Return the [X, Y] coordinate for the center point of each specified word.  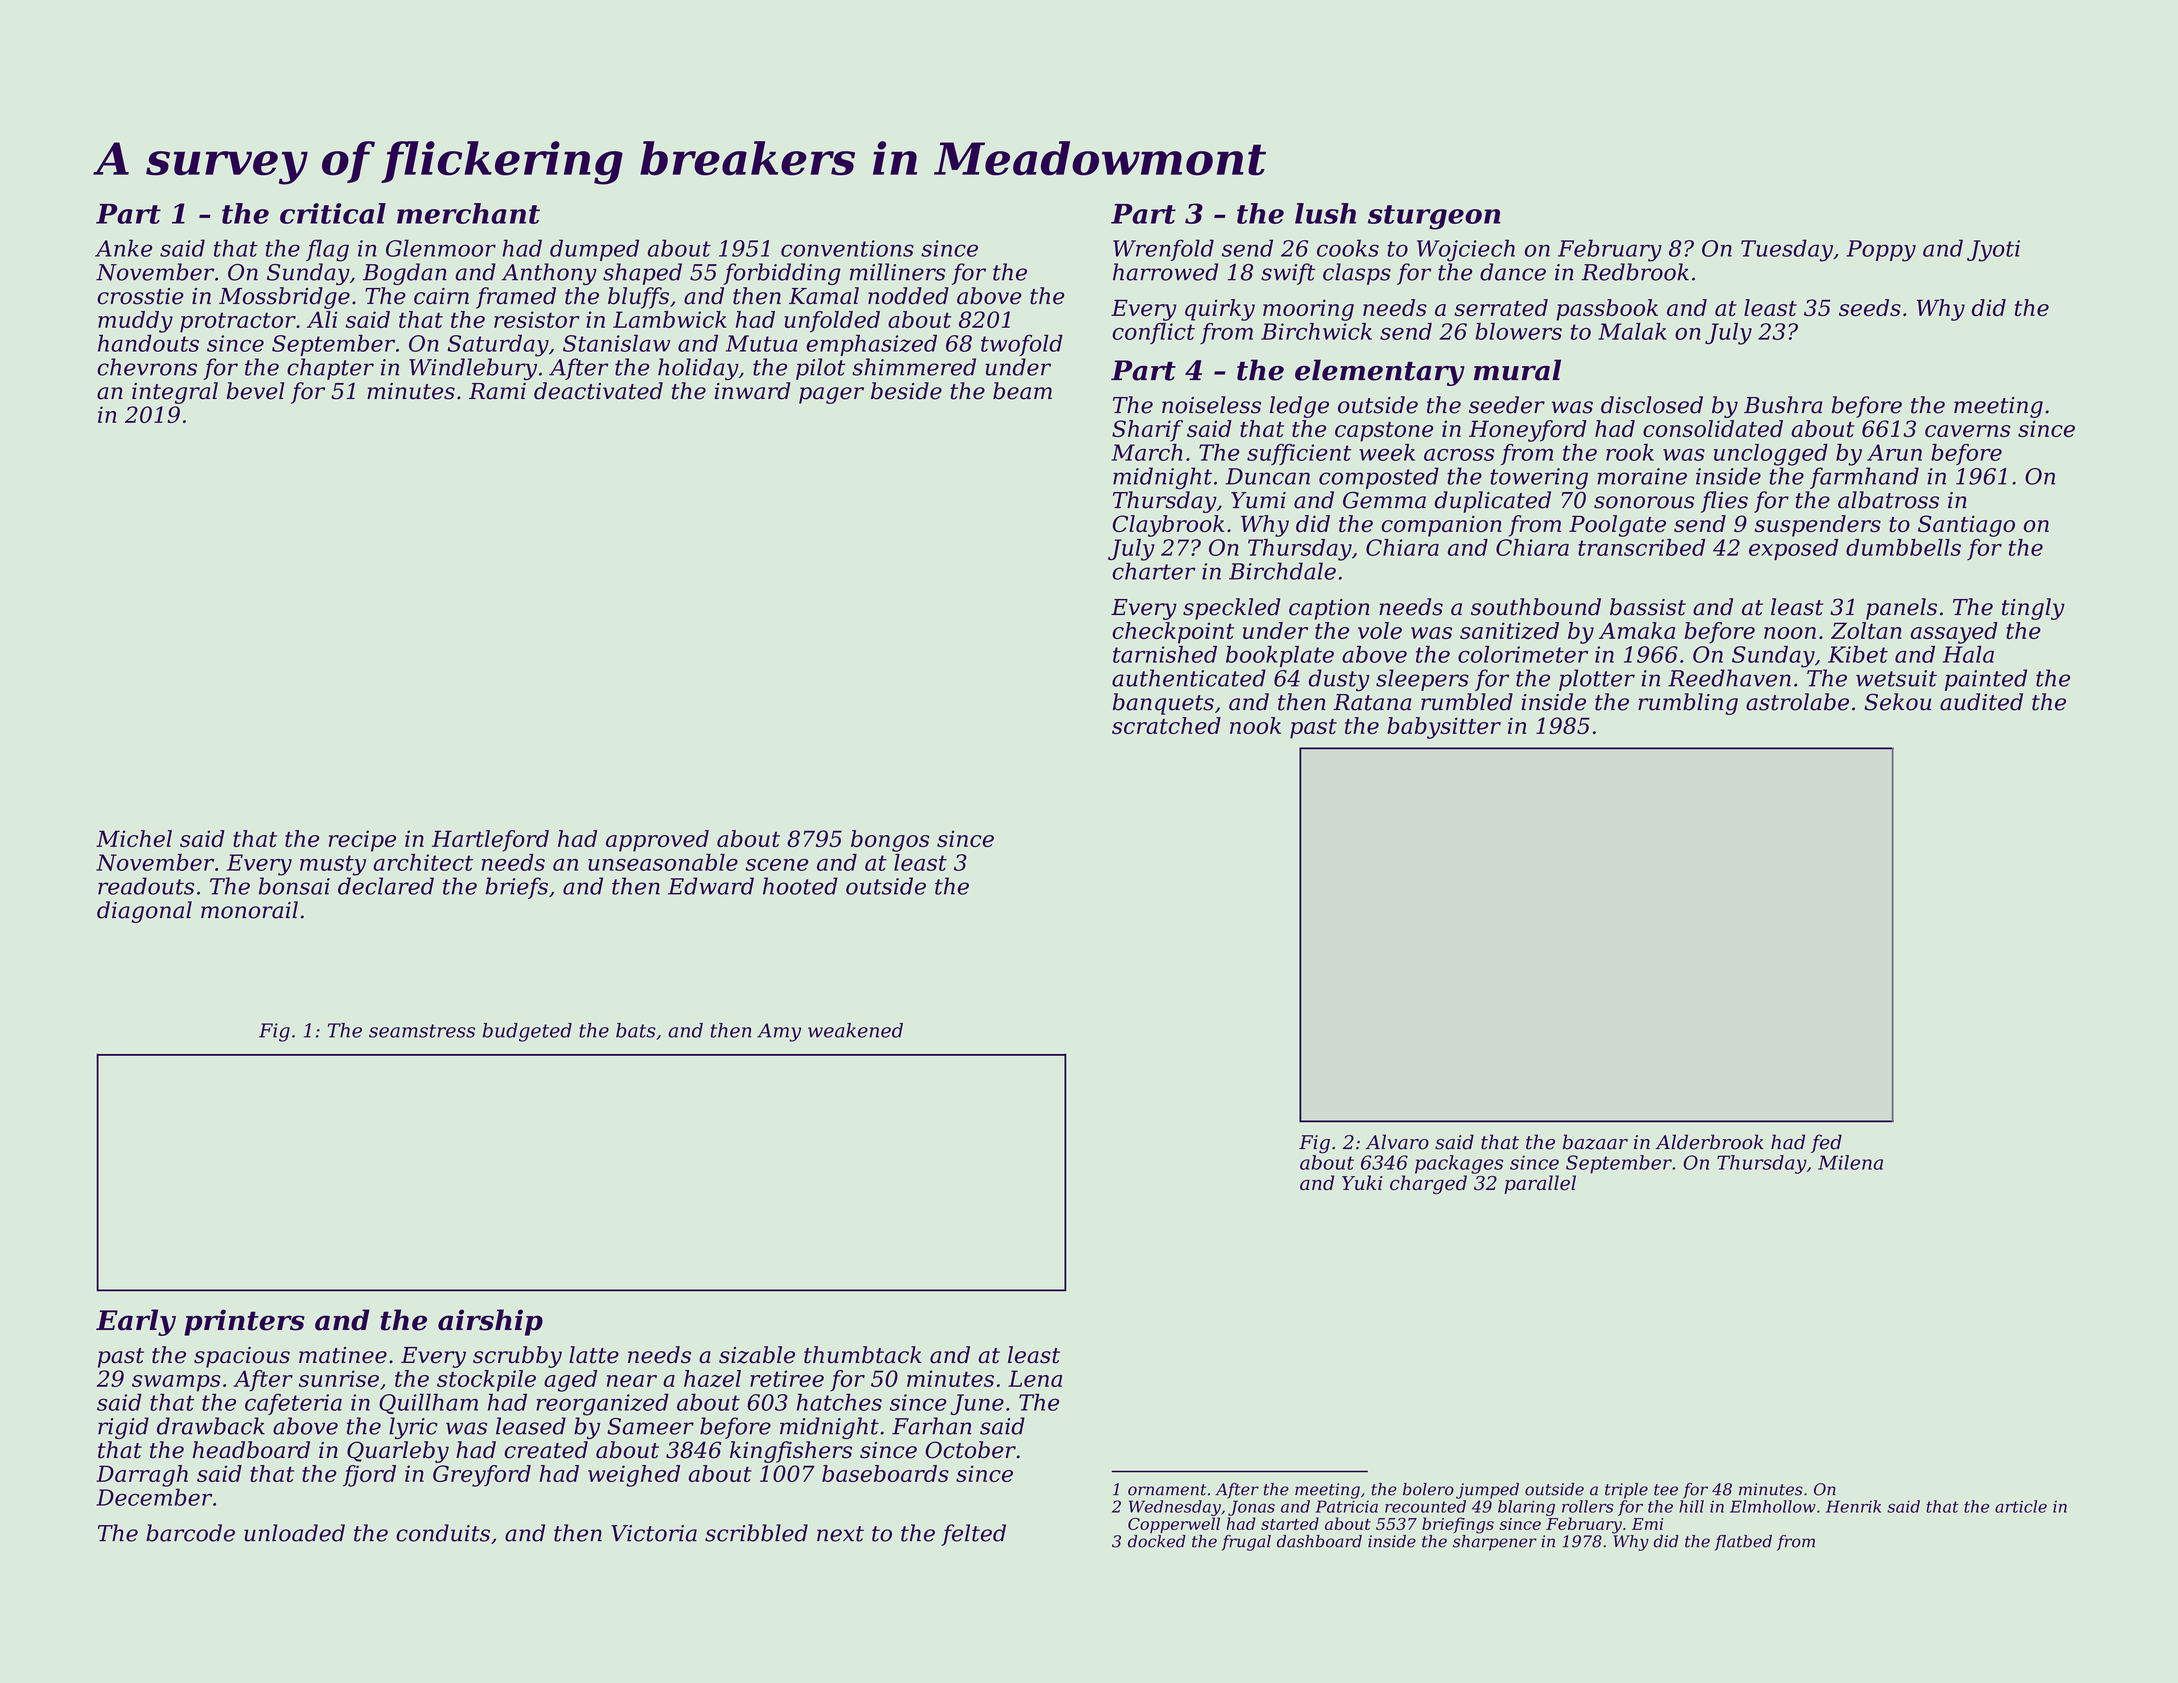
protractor [238, 322]
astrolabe [1797, 702]
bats [636, 1030]
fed [1826, 1143]
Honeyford [1528, 431]
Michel [134, 838]
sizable [757, 1355]
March [1146, 452]
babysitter [1444, 728]
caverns [1968, 431]
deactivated [598, 391]
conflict [1153, 333]
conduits [443, 1533]
